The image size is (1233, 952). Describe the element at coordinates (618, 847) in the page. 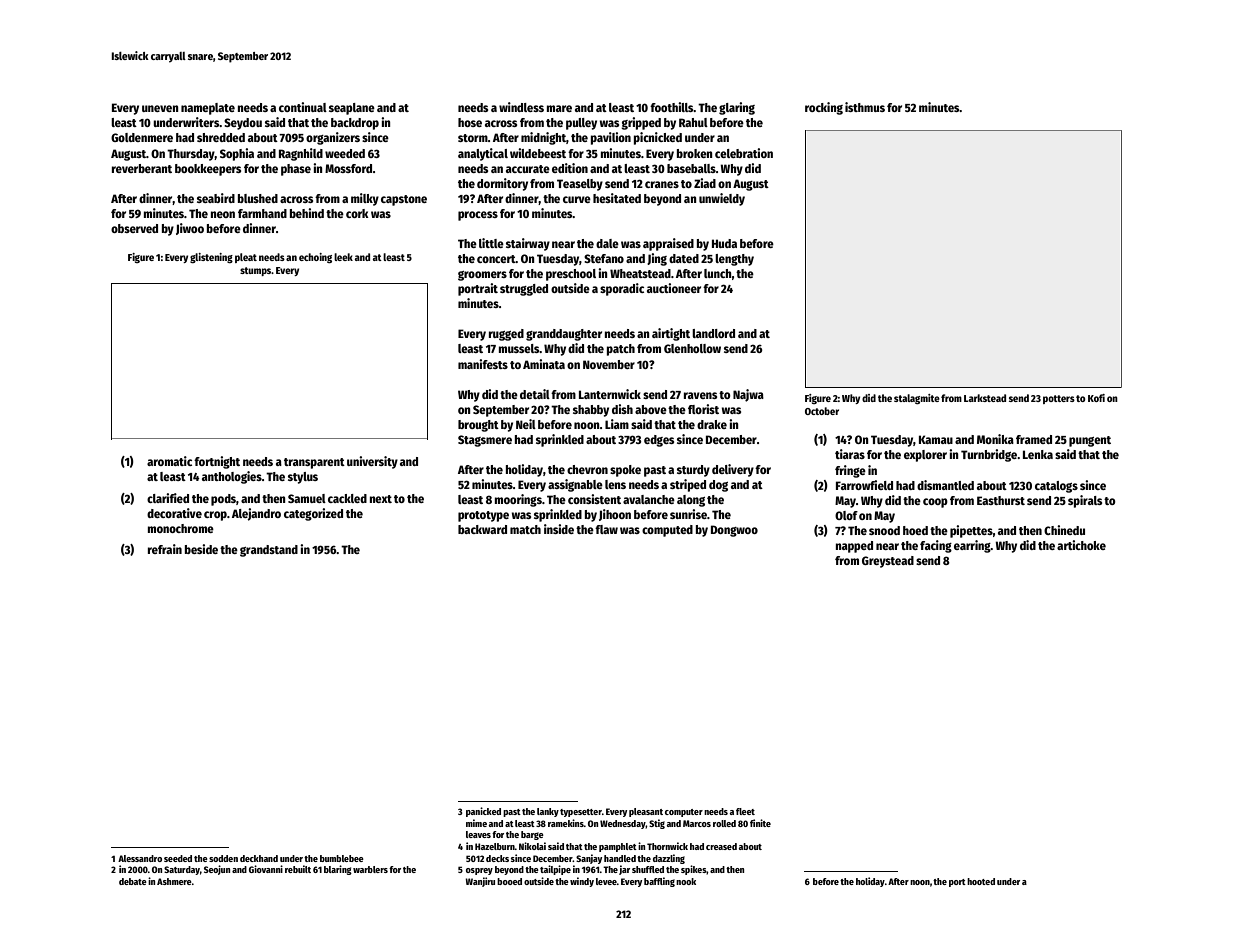

I see `pamphlet` at that location.
